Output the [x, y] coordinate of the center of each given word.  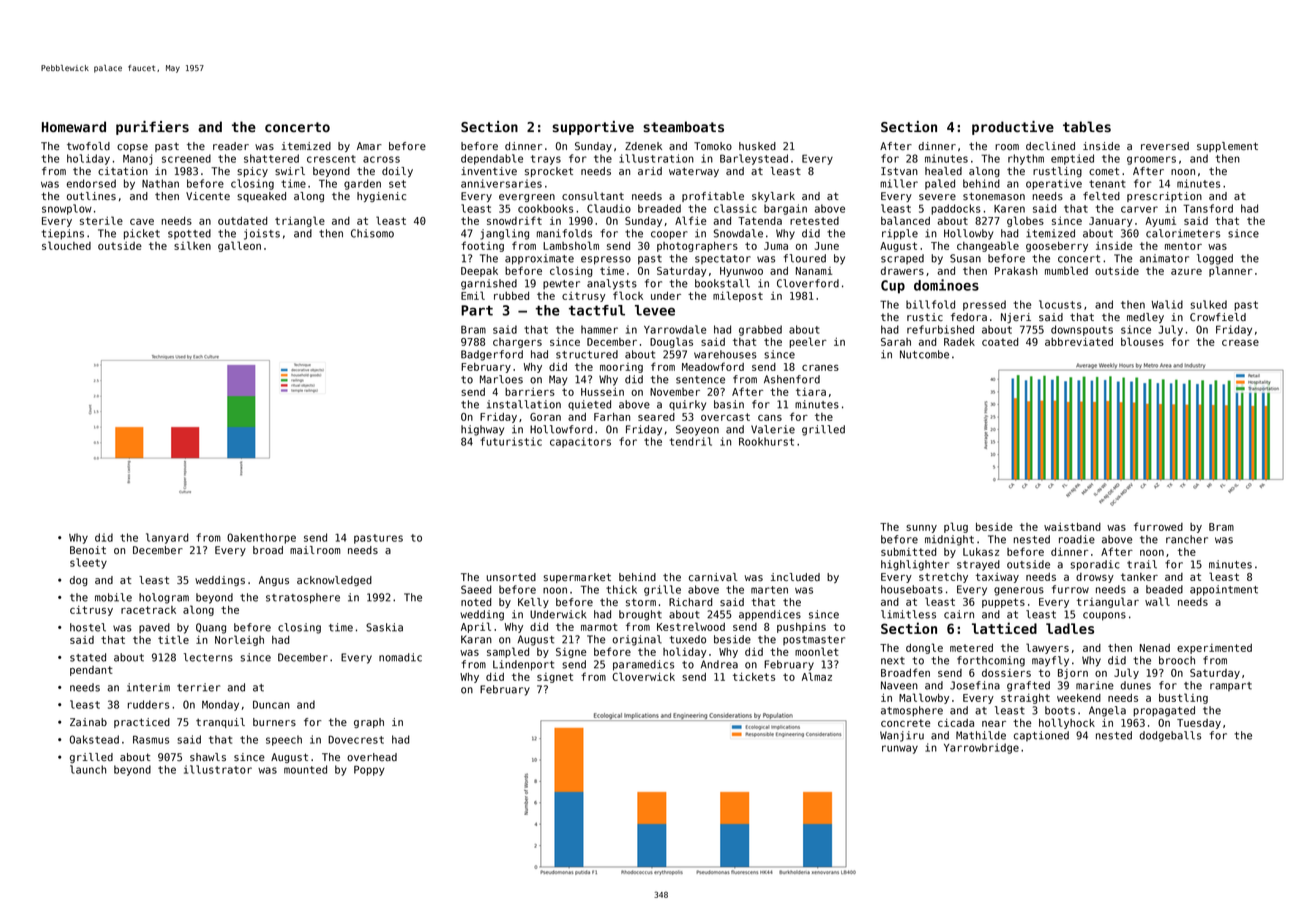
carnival [713, 577]
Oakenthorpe [261, 538]
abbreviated [1079, 341]
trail [1142, 564]
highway [482, 430]
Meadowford [713, 366]
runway [900, 749]
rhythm [1026, 159]
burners [274, 722]
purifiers [152, 128]
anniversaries [501, 183]
